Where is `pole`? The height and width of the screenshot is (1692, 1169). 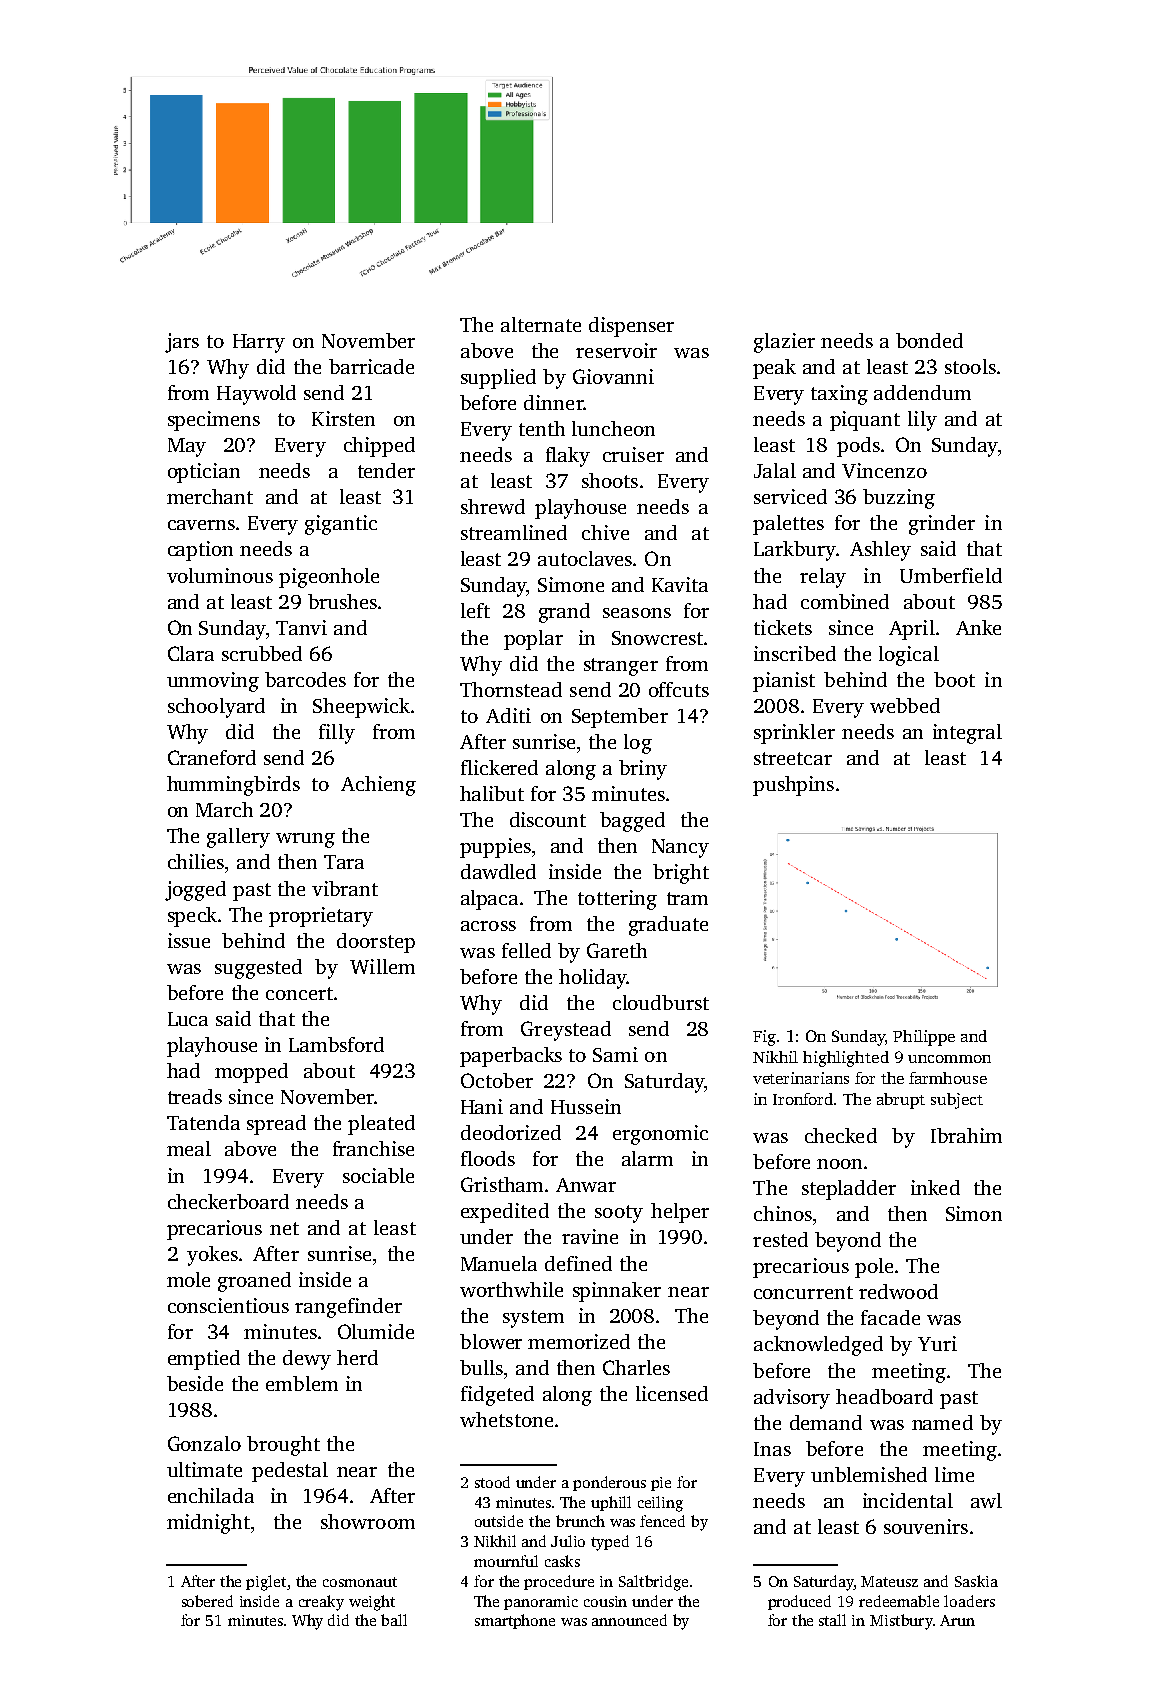 pole is located at coordinates (874, 1268).
